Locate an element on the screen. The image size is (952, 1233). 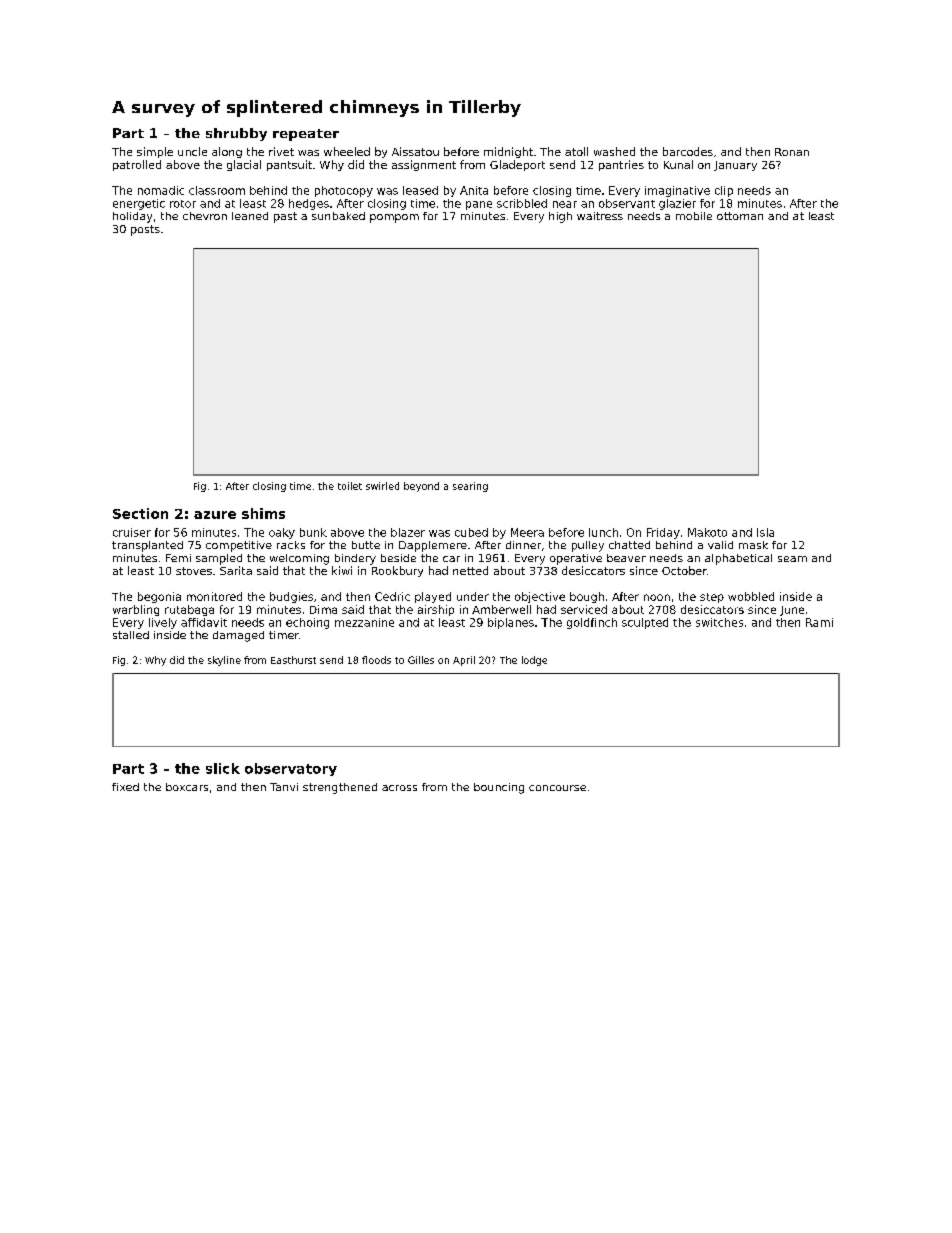
Ronan is located at coordinates (792, 152).
